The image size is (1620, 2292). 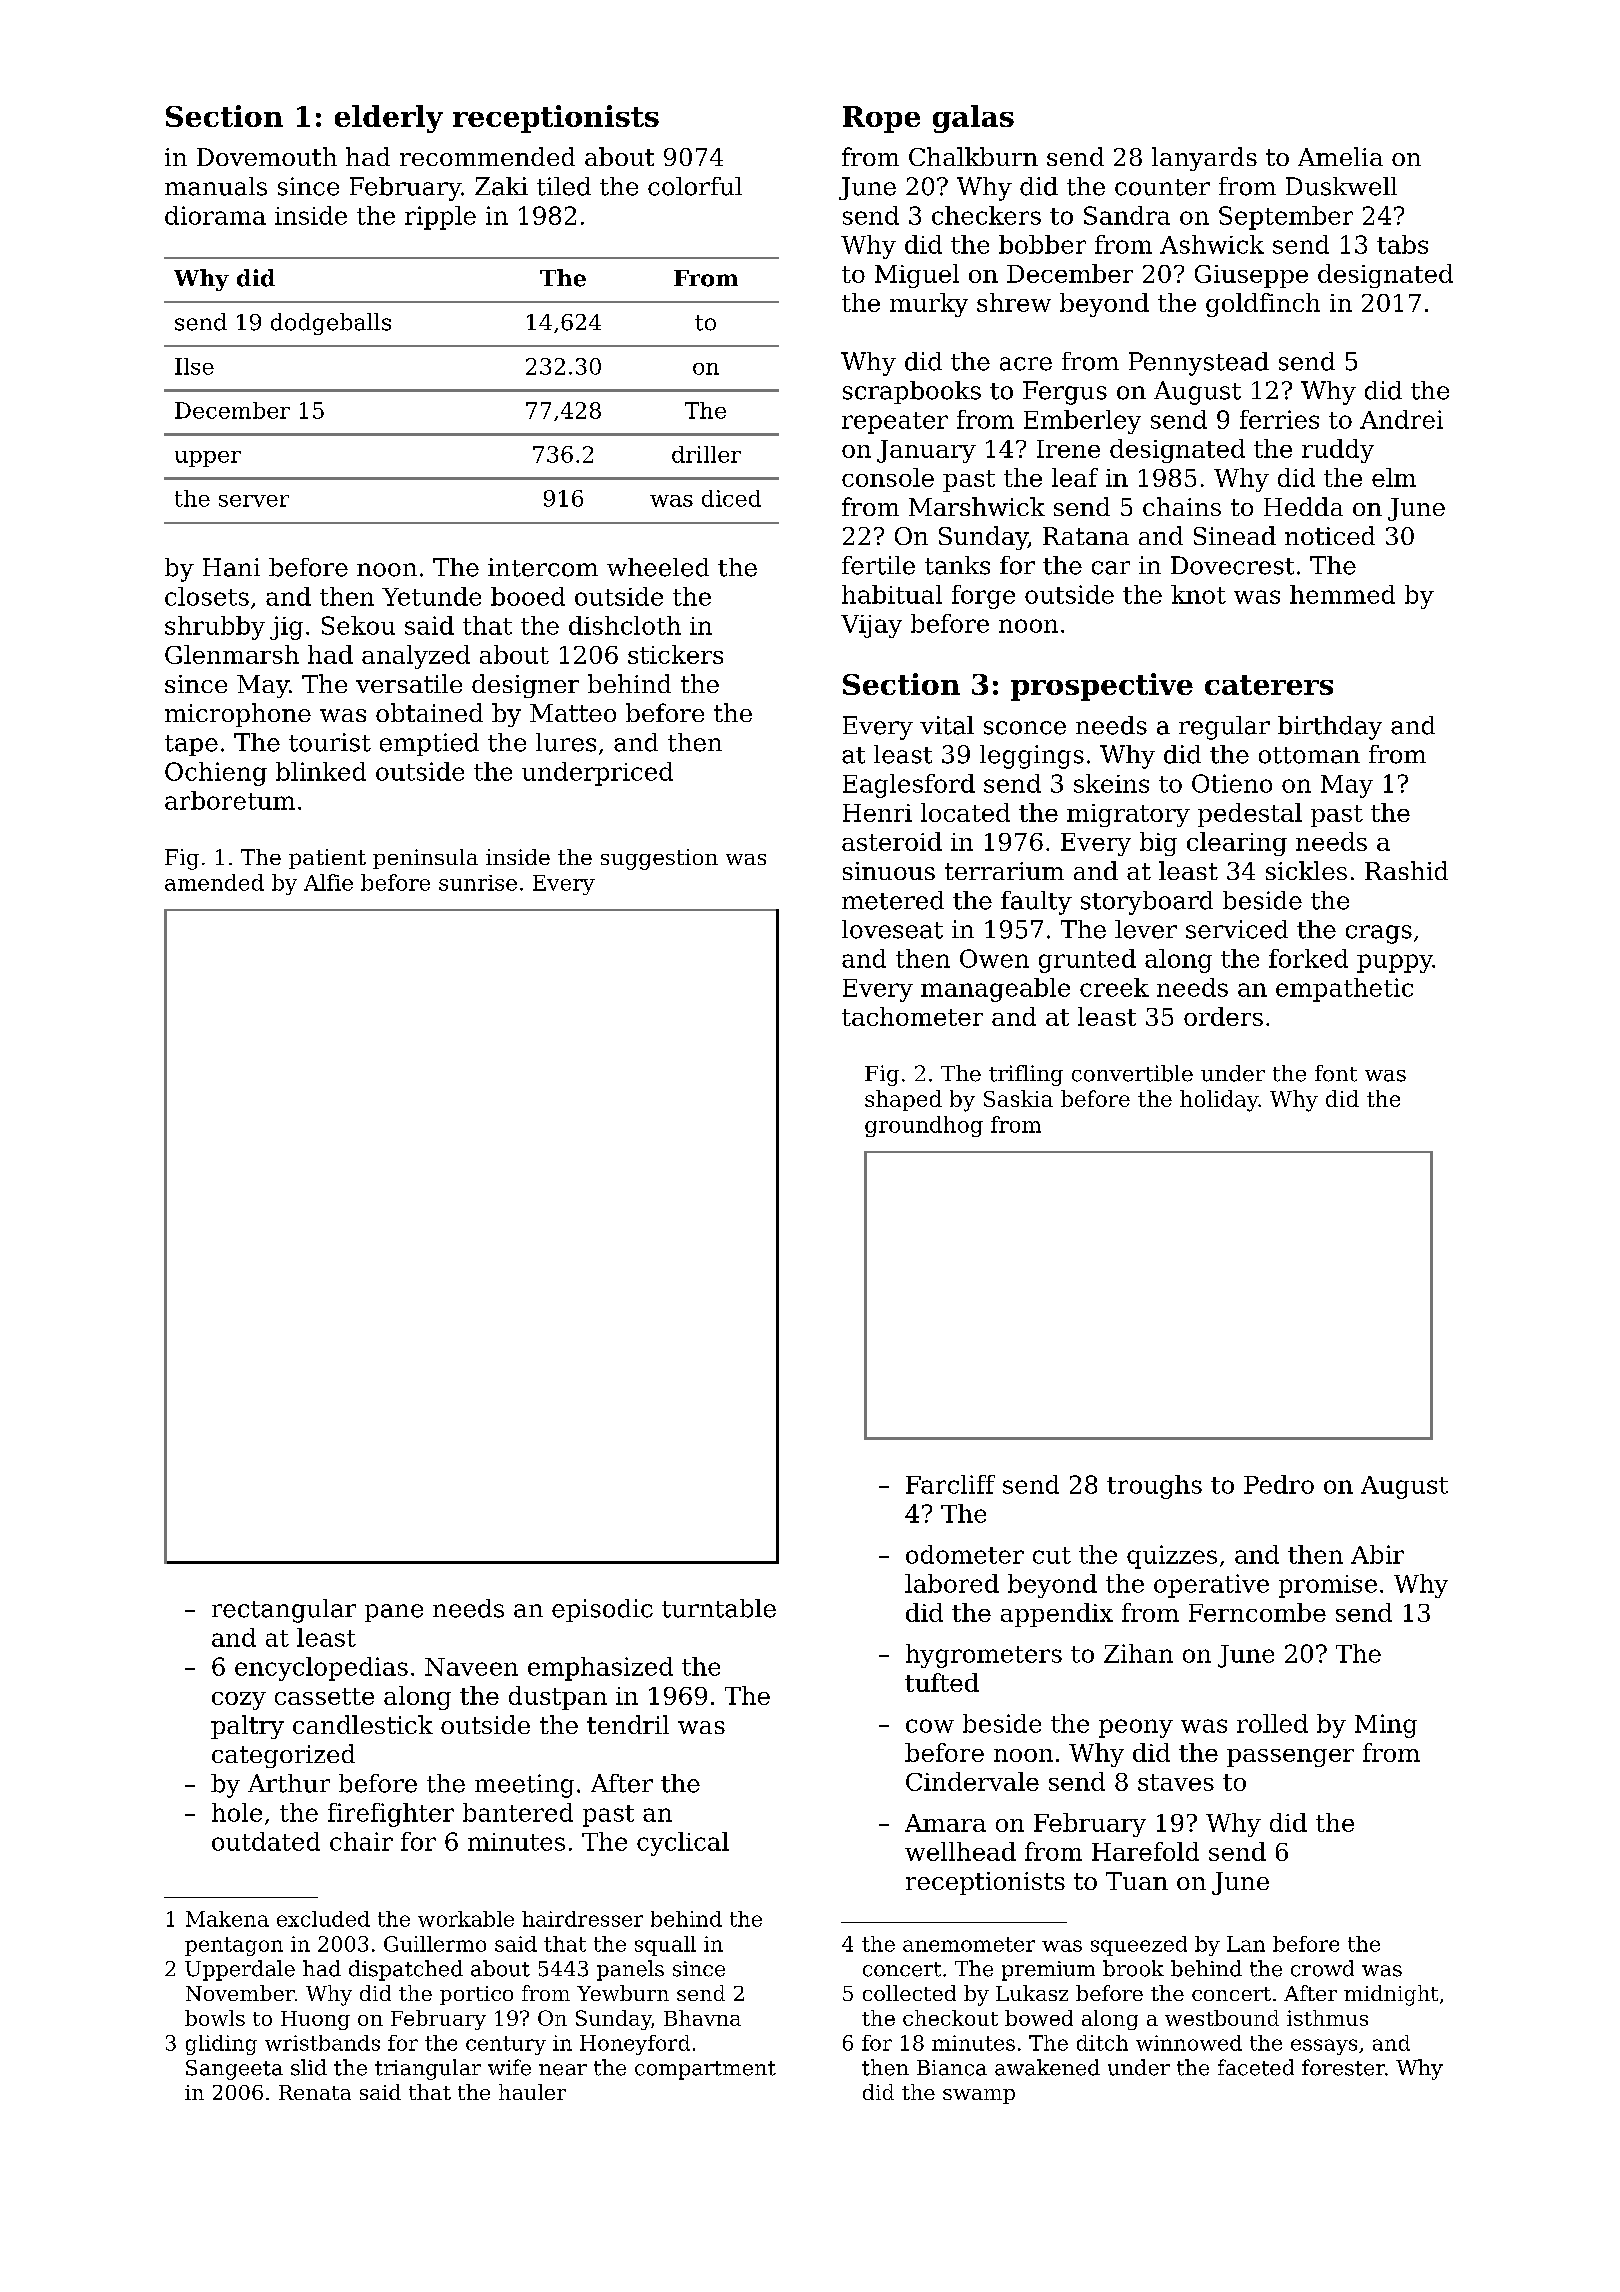 I want to click on suggestion, so click(x=659, y=859).
